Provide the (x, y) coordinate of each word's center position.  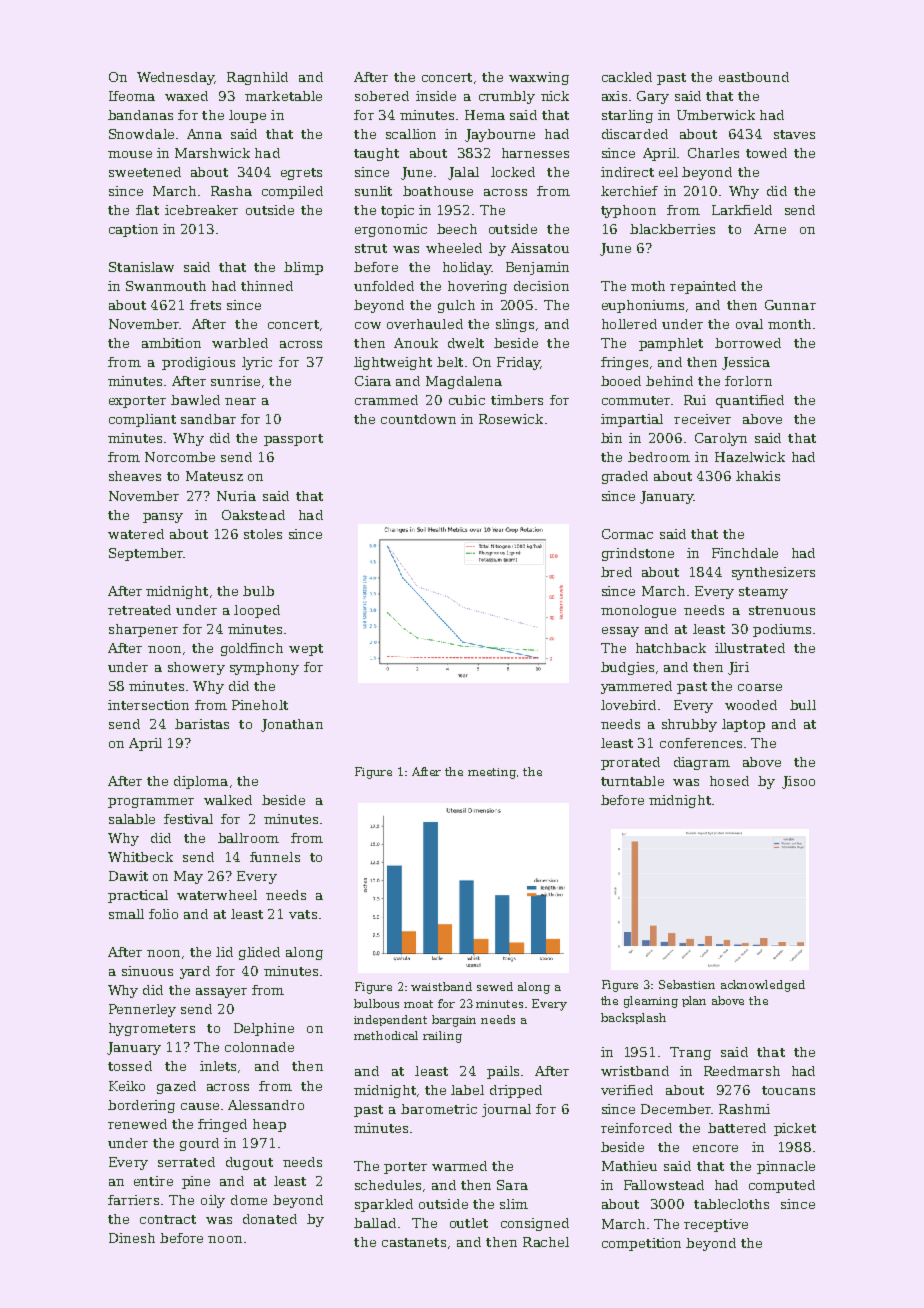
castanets (414, 1242)
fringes (624, 363)
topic (397, 211)
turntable (632, 781)
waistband (441, 986)
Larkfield (742, 210)
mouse (130, 154)
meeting (492, 773)
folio (163, 914)
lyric (257, 363)
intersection (148, 705)
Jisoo (798, 782)
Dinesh (132, 1238)
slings (515, 325)
